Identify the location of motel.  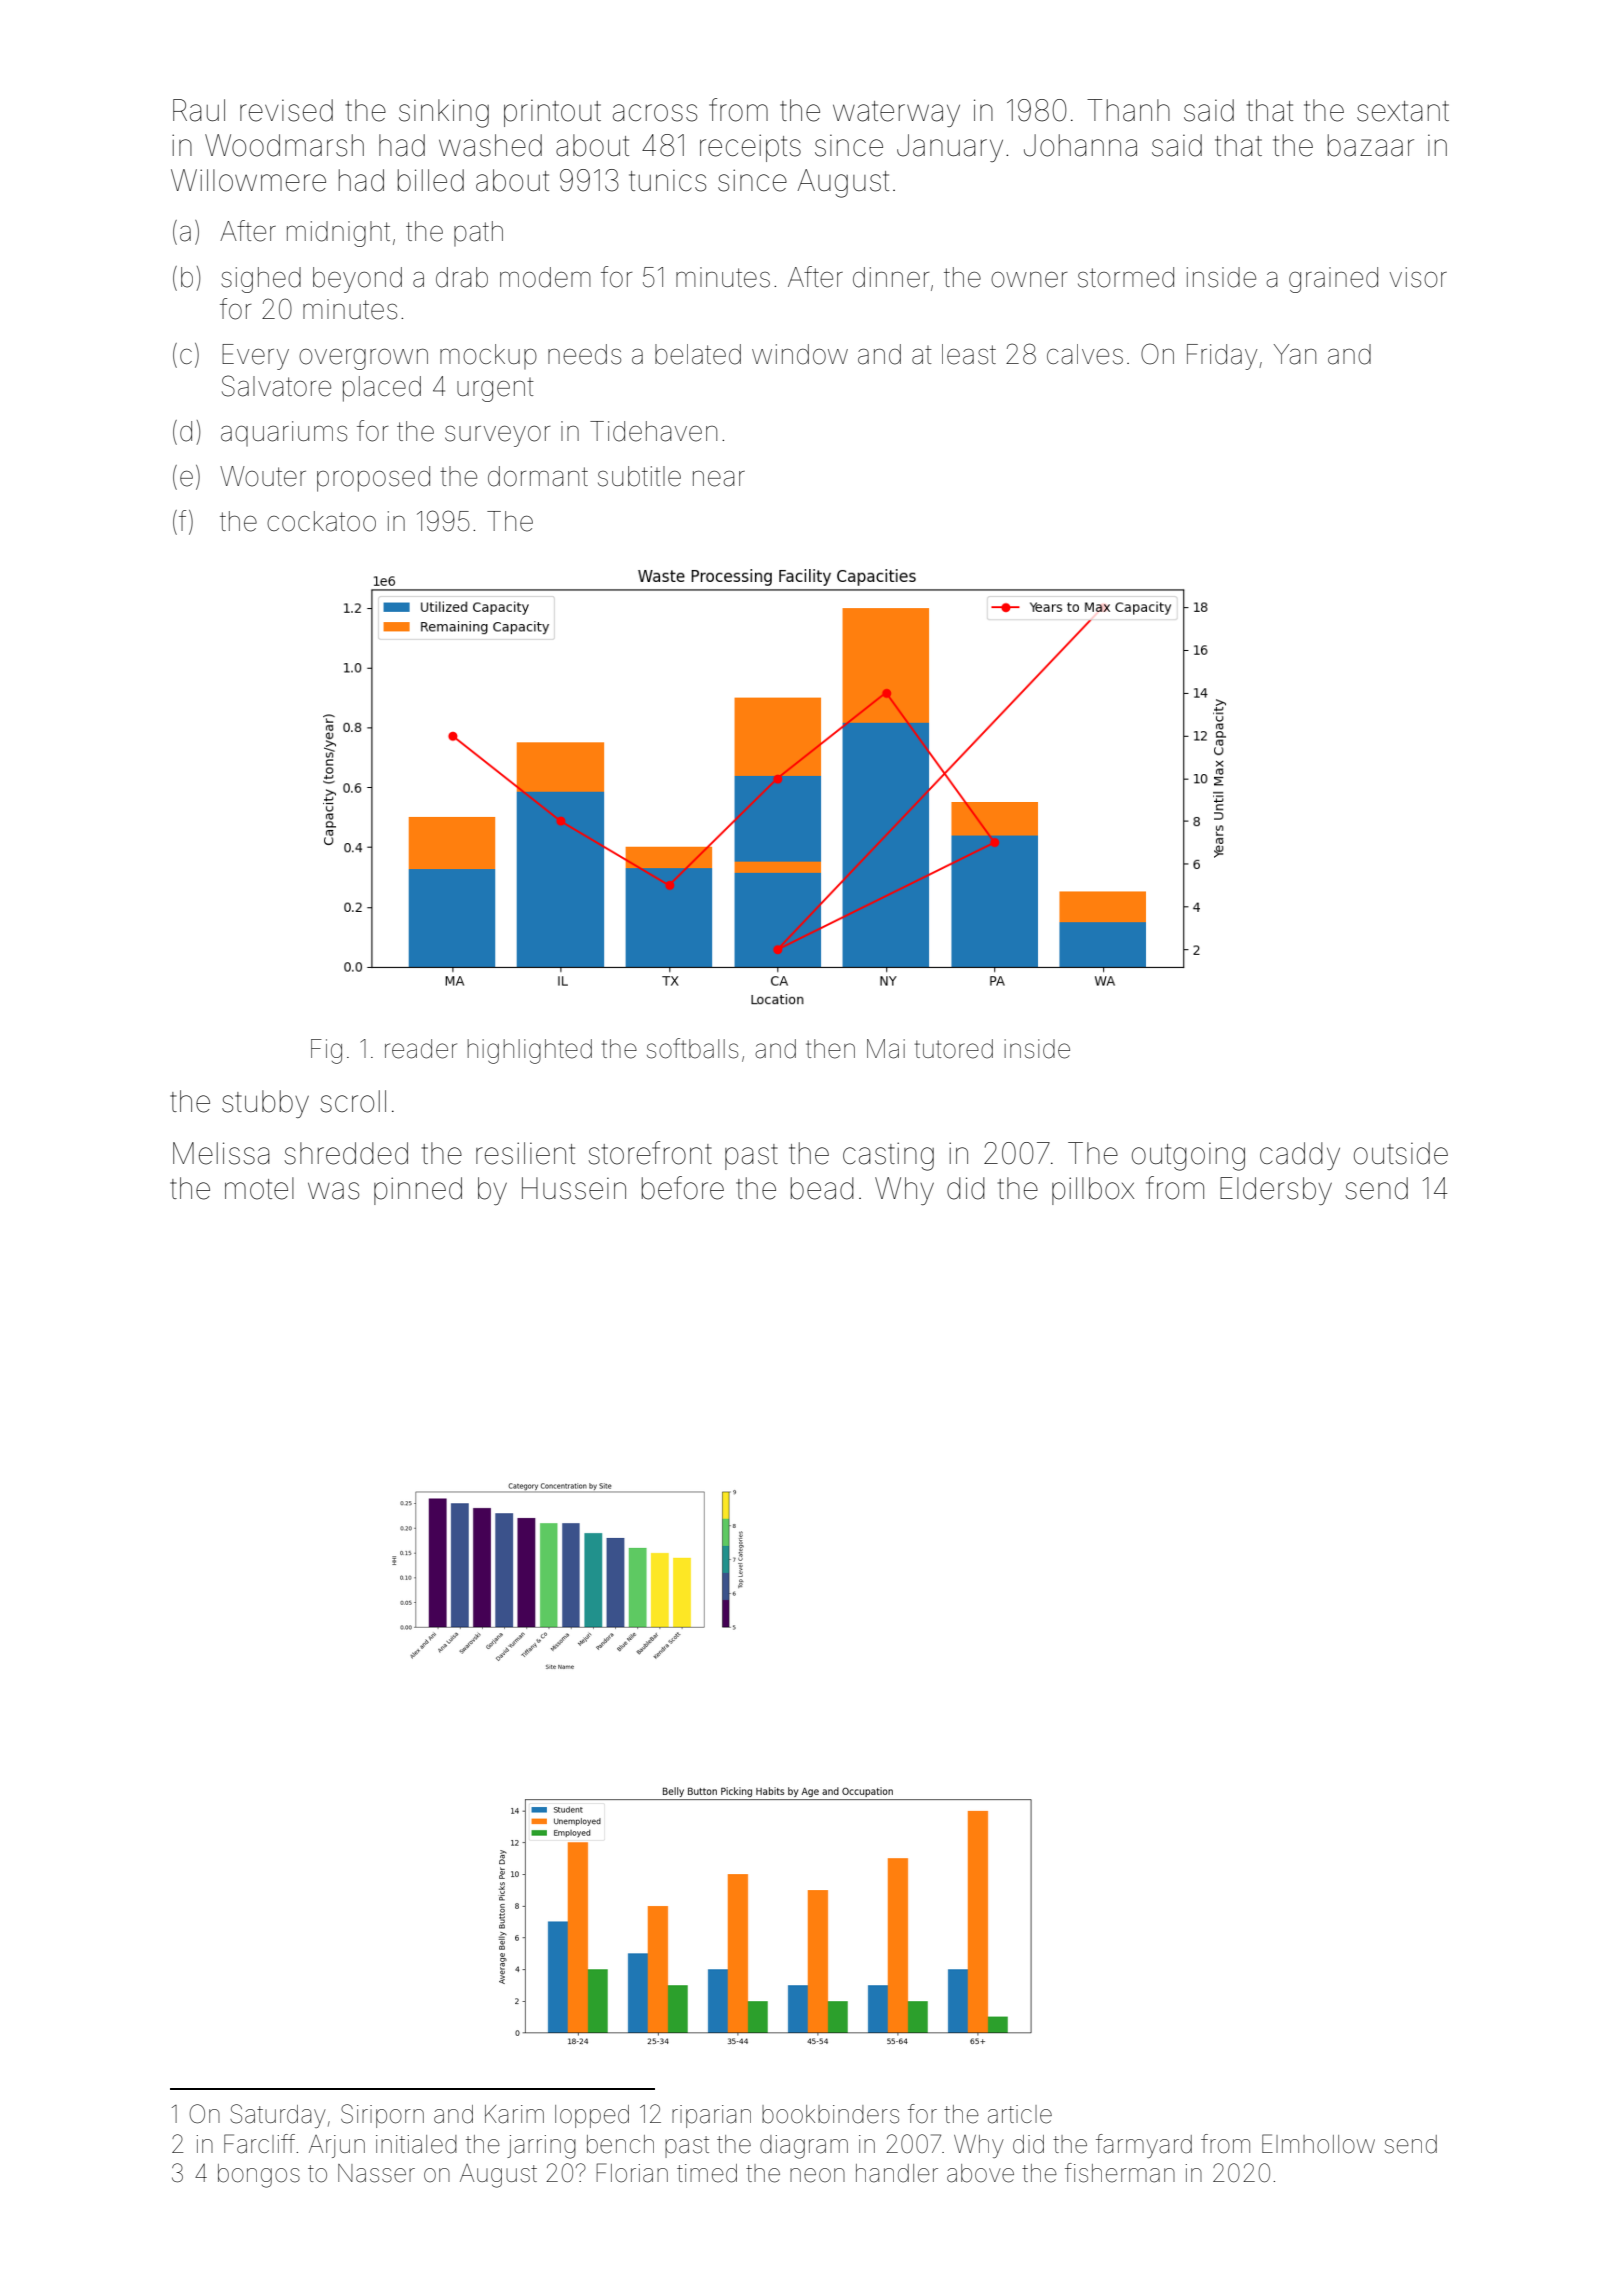
(259, 1188).
